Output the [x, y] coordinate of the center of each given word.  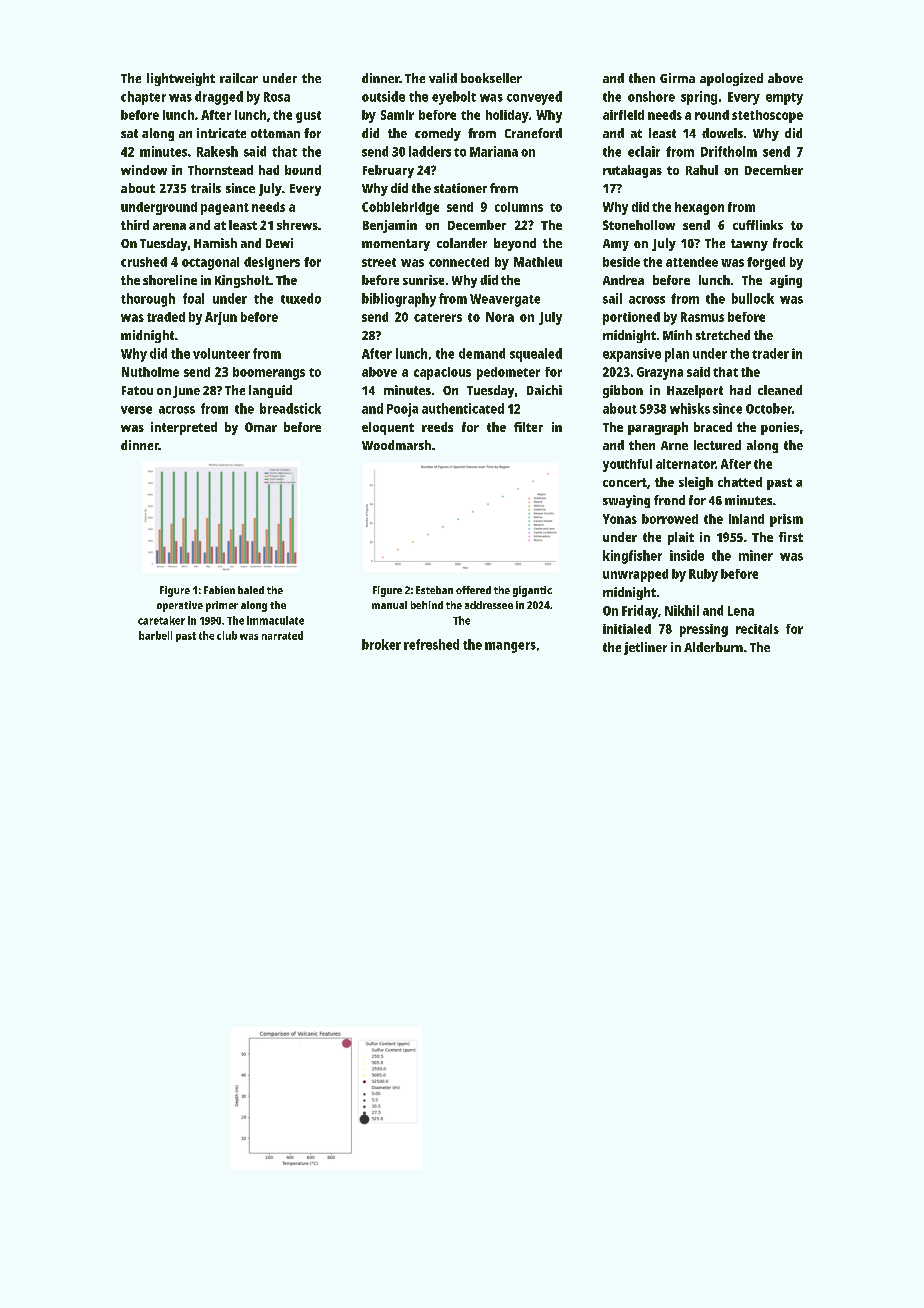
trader [770, 353]
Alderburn [713, 647]
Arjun [221, 318]
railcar [239, 78]
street [379, 262]
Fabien [219, 590]
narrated [282, 635]
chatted [740, 482]
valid [443, 78]
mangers [510, 647]
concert [625, 482]
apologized [731, 79]
